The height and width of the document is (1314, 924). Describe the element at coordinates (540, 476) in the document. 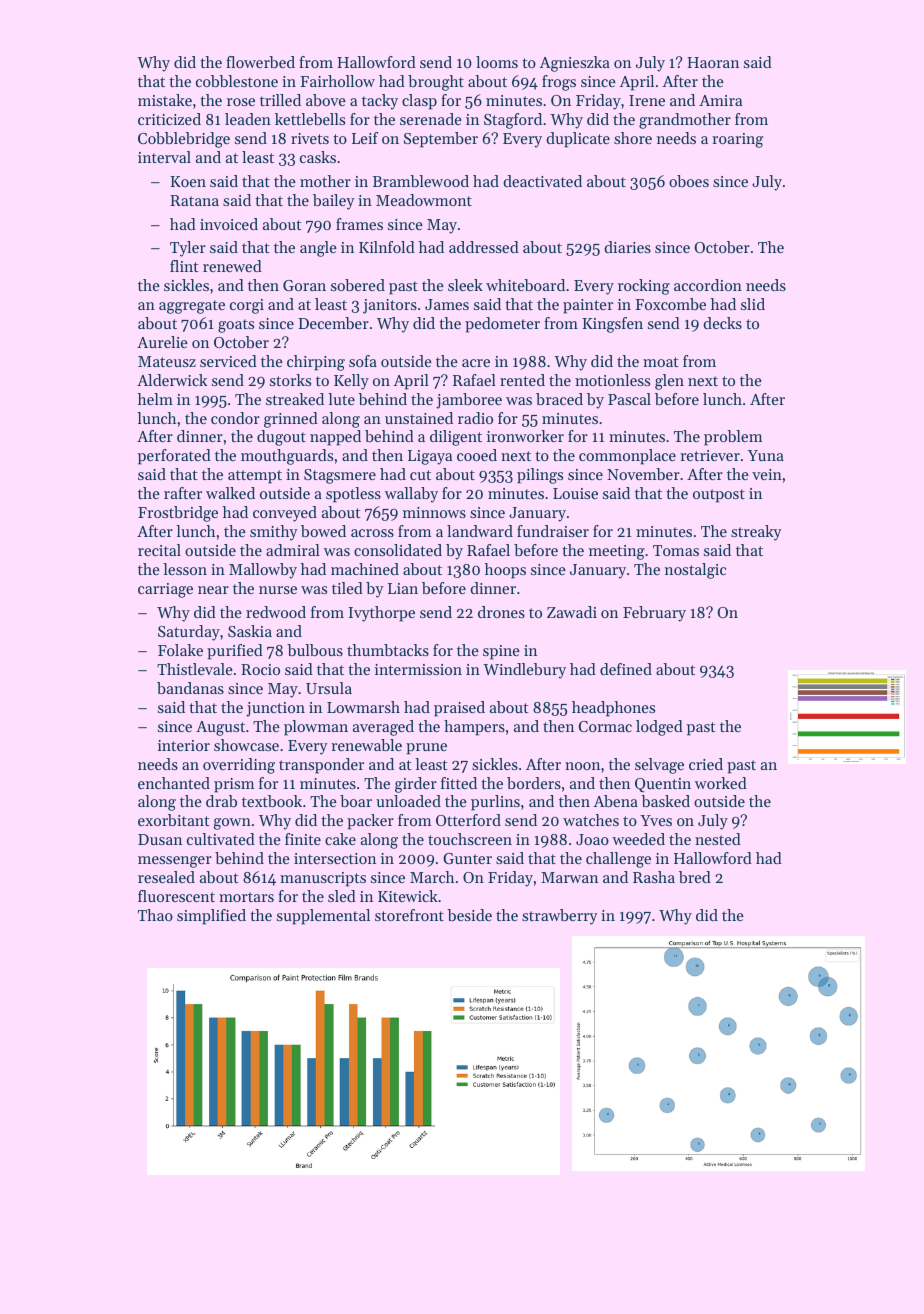

I see `pilings` at that location.
